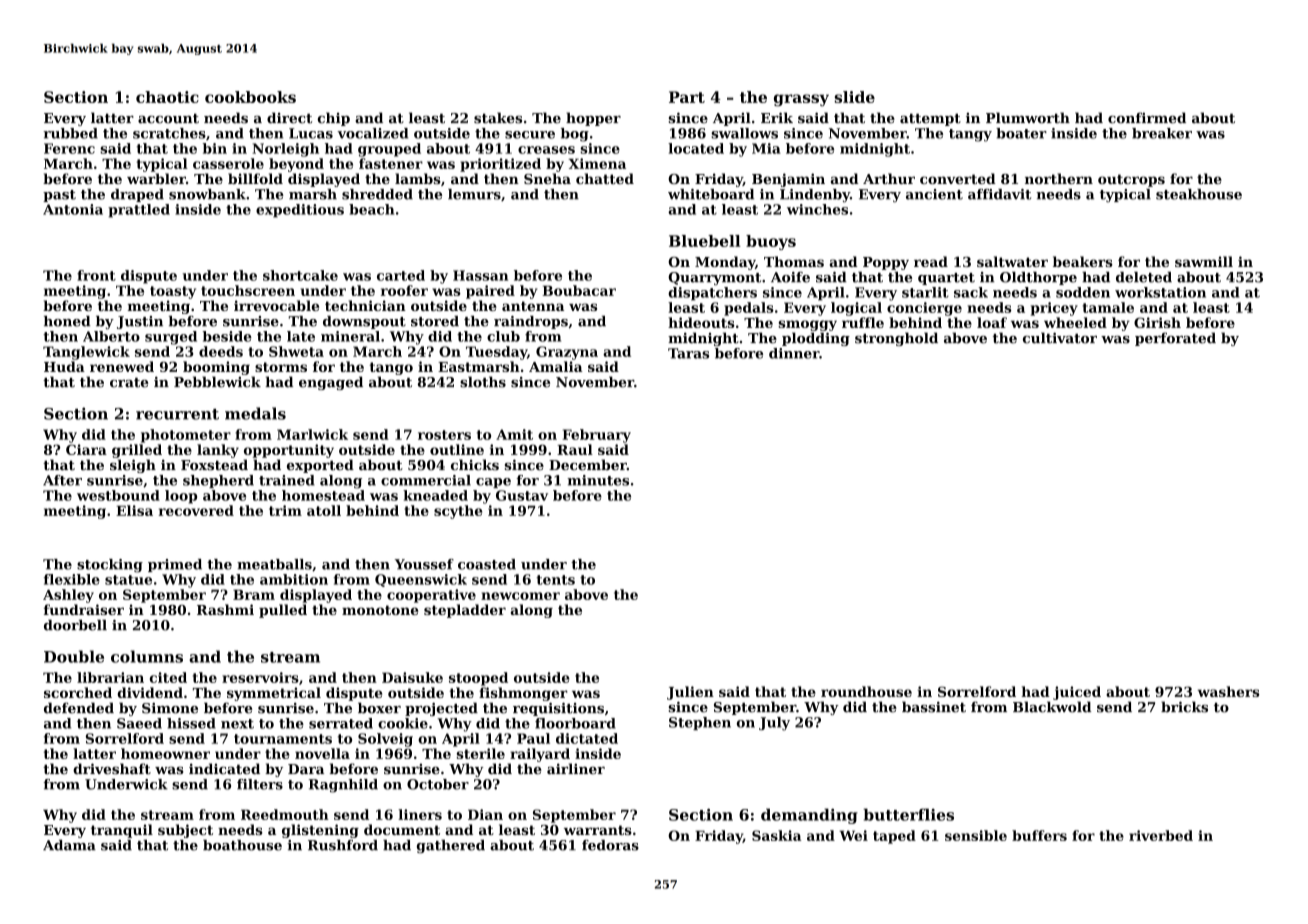 The width and height of the document is (1308, 924). I want to click on stakes, so click(498, 118).
